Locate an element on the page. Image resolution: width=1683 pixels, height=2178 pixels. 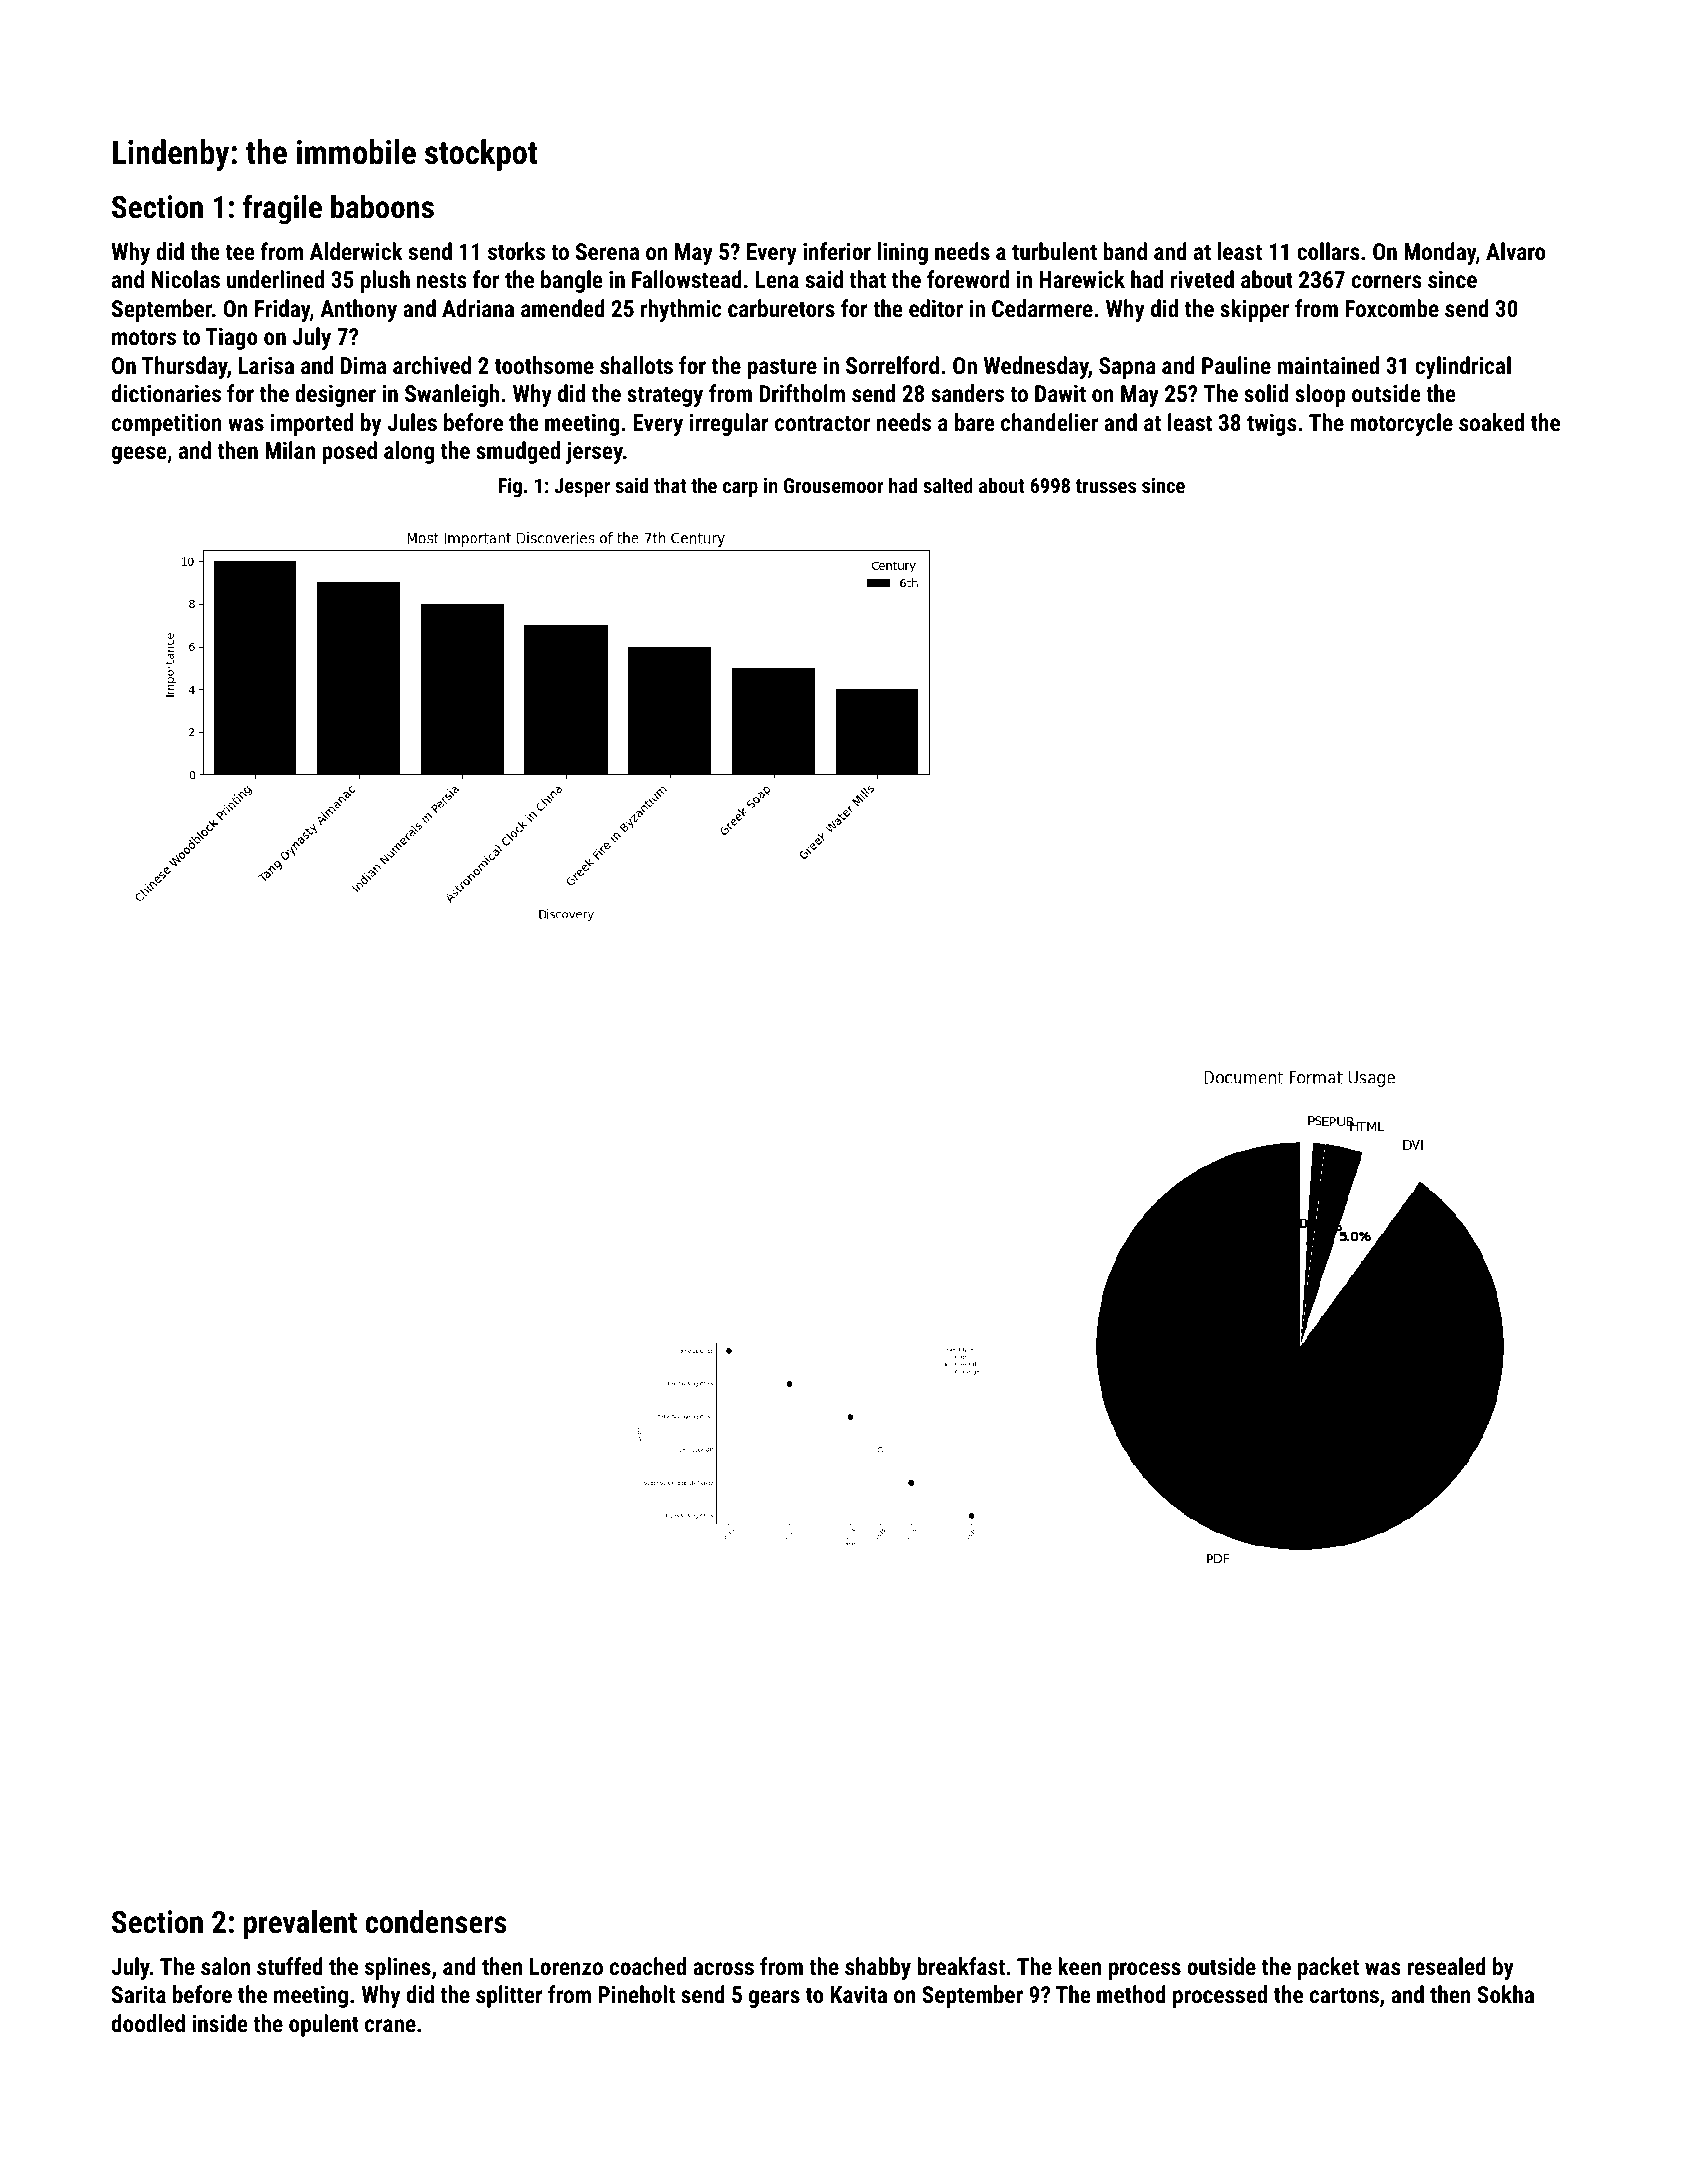
trusses is located at coordinates (1106, 486).
